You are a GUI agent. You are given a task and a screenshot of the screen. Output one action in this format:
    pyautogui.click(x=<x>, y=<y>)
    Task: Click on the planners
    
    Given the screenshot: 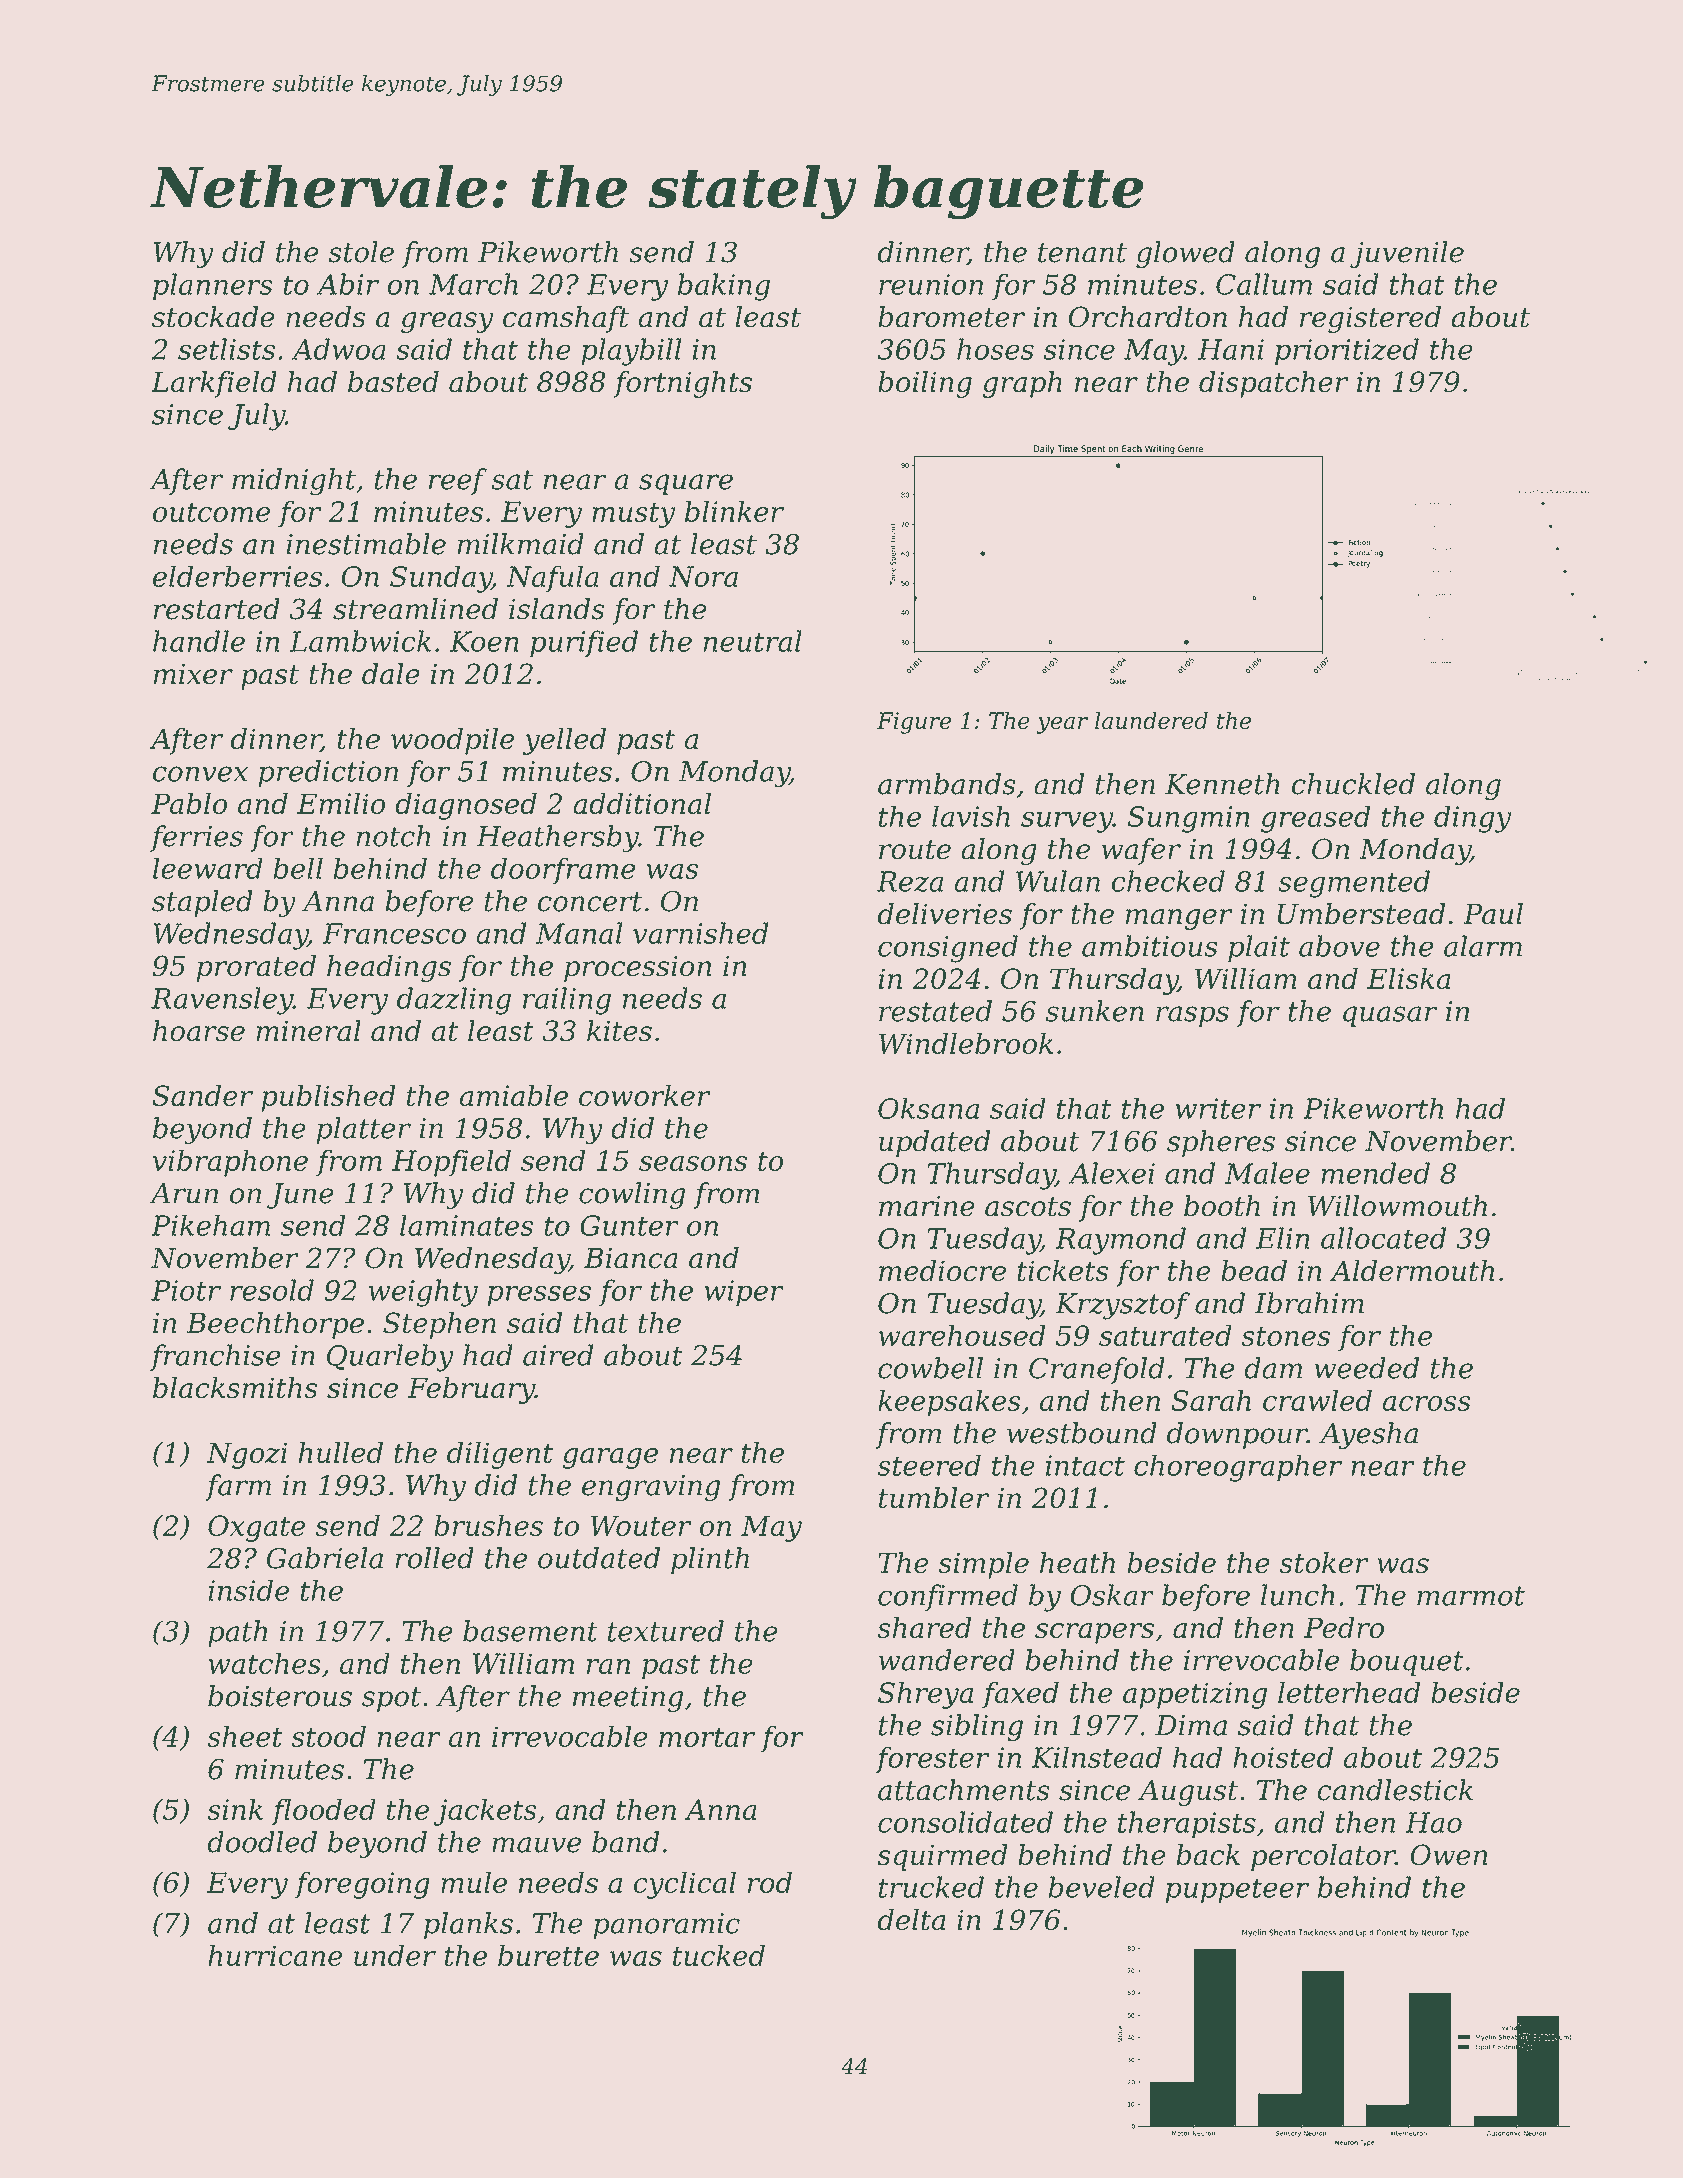 What is the action you would take?
    pyautogui.click(x=213, y=287)
